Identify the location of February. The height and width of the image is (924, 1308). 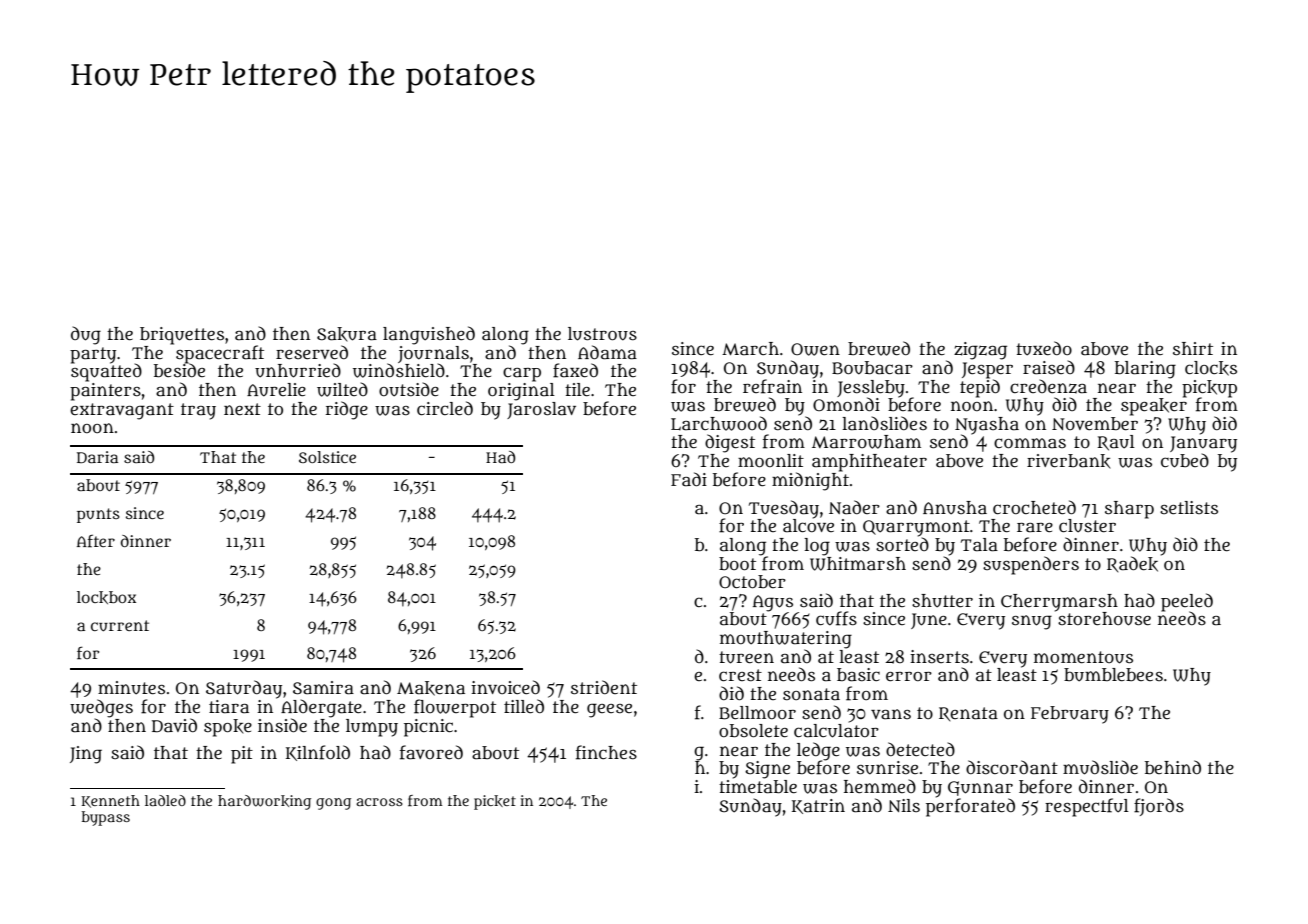
(1070, 715).
